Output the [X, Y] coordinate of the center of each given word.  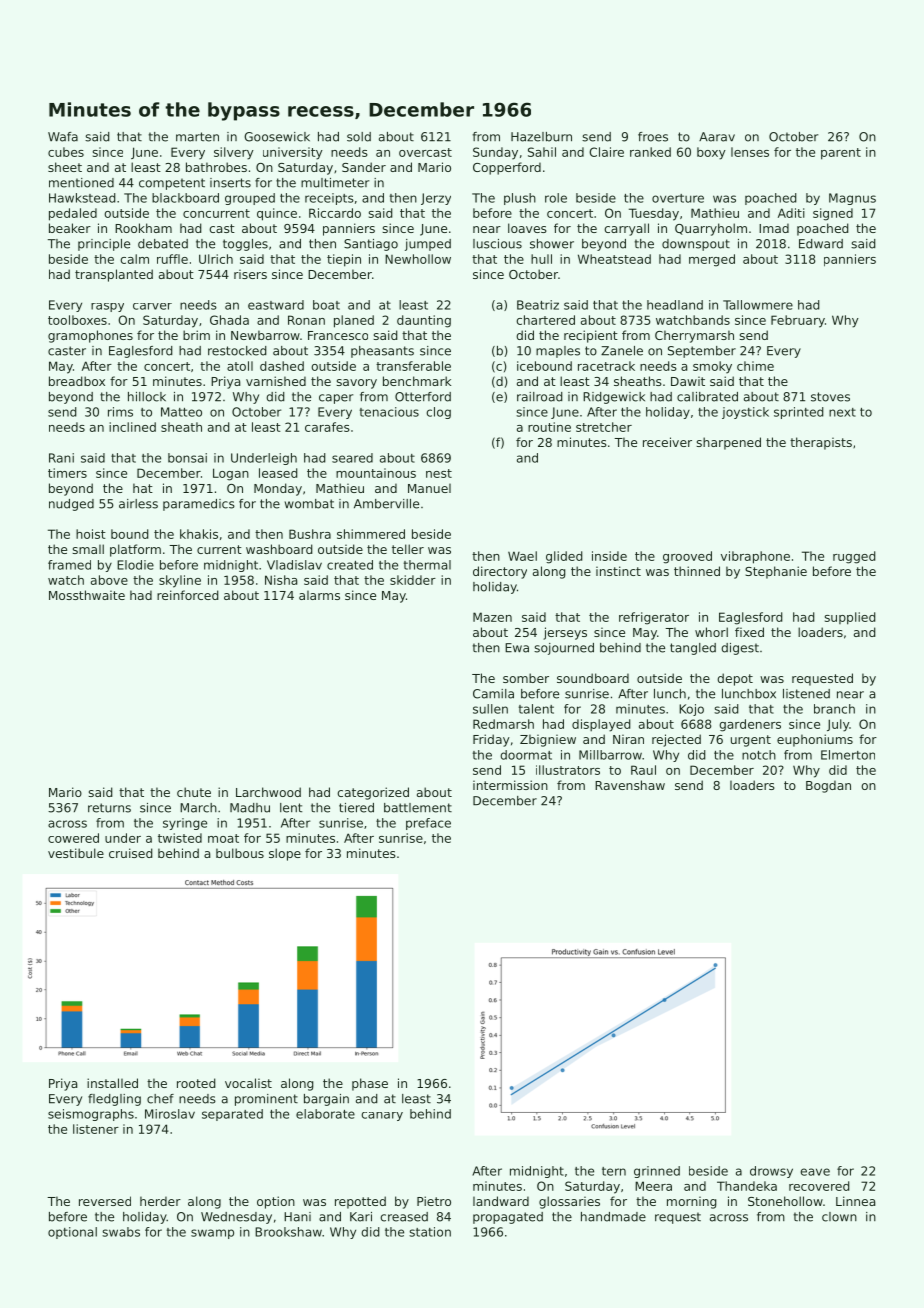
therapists [821, 443]
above [109, 580]
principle [104, 245]
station [430, 1232]
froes [653, 137]
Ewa [517, 648]
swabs [121, 1232]
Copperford [507, 168]
